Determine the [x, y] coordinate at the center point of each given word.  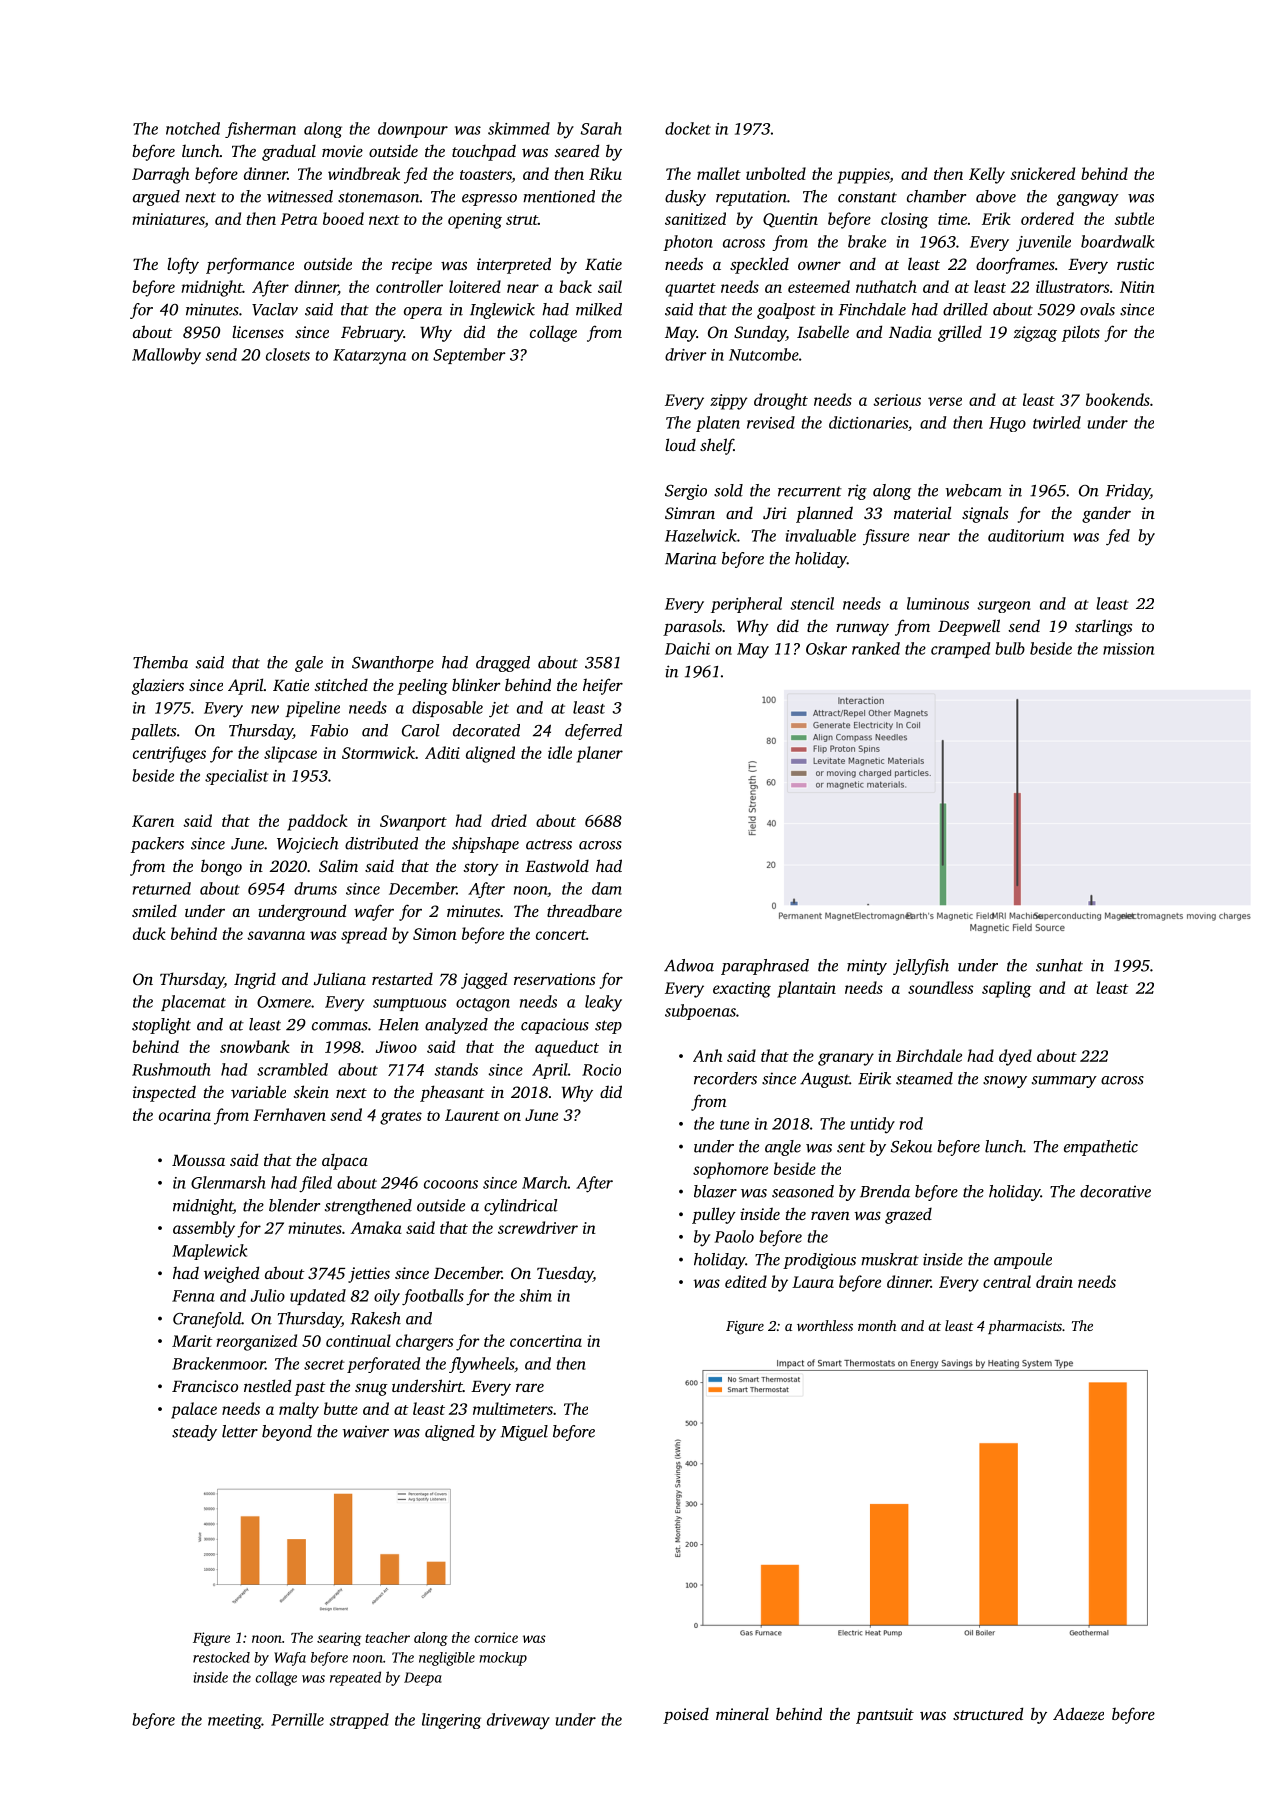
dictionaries [868, 422]
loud [680, 444]
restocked [221, 1657]
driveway [518, 1721]
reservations [554, 979]
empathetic [1101, 1148]
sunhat [1059, 965]
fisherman [260, 130]
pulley [714, 1215]
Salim [338, 865]
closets [288, 354]
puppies [863, 176]
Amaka [376, 1227]
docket [688, 128]
